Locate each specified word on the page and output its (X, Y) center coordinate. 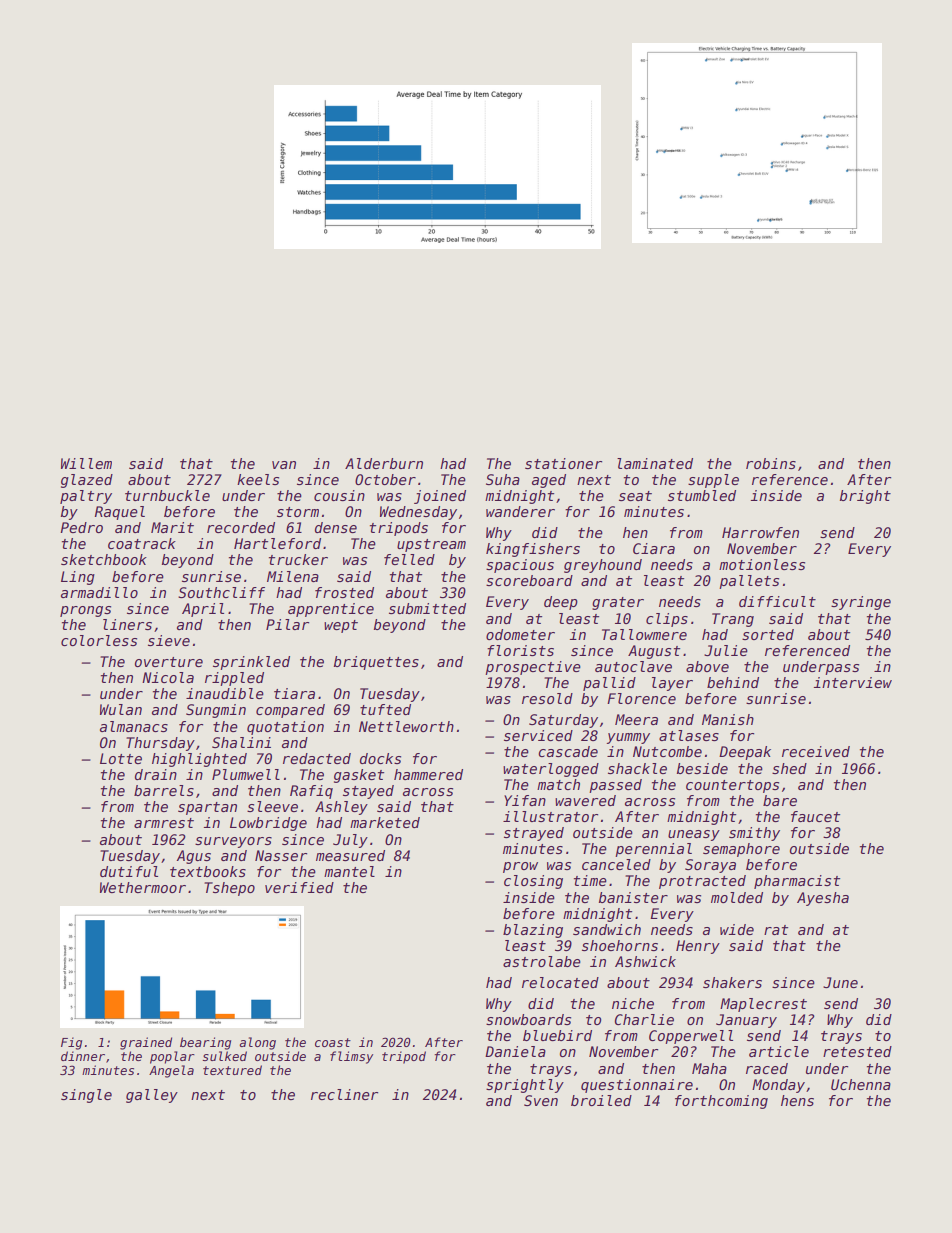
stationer (563, 463)
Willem (86, 463)
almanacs (134, 726)
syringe (861, 603)
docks (380, 758)
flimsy (351, 1057)
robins (771, 463)
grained (146, 1043)
